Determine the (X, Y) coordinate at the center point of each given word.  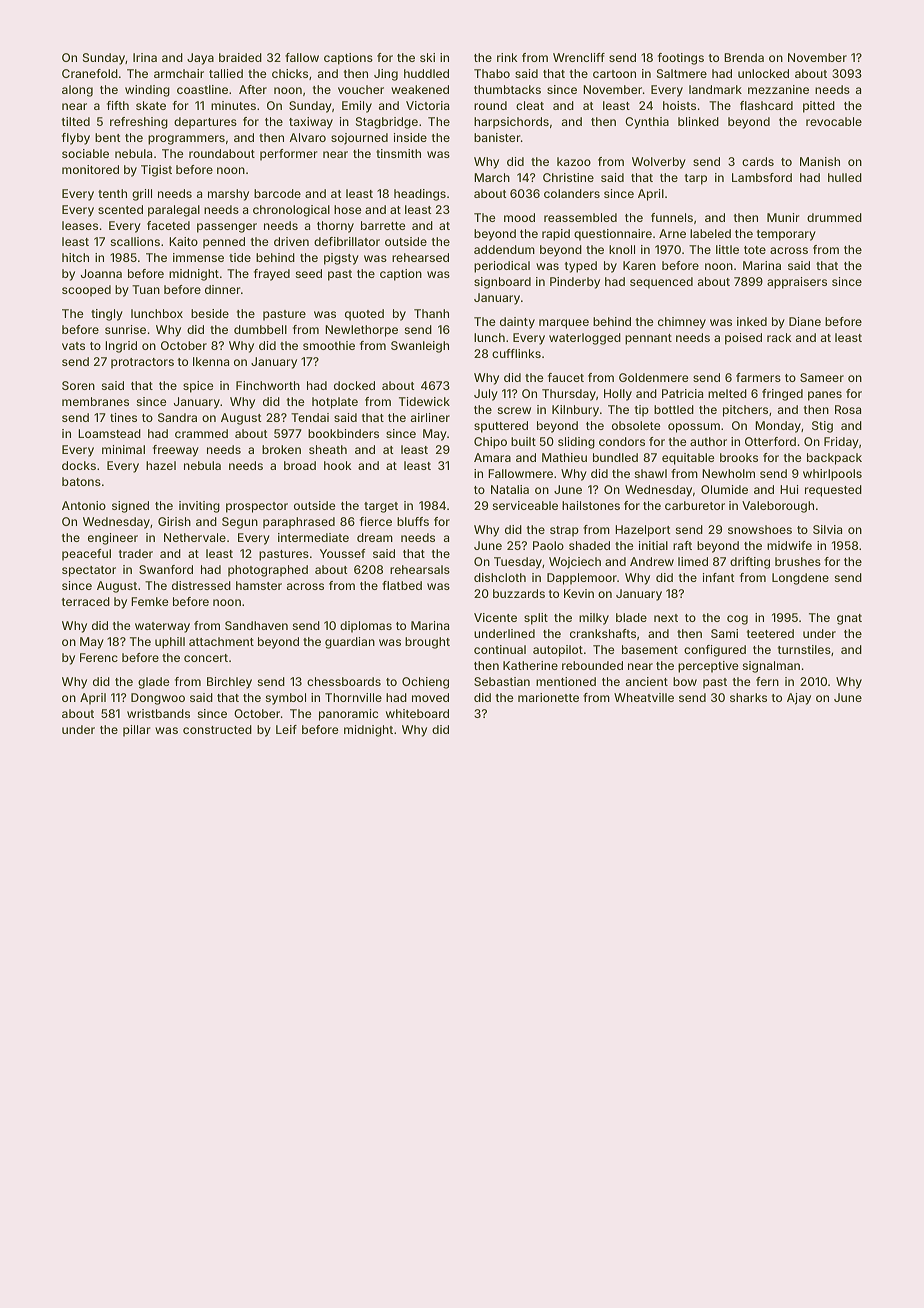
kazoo (574, 161)
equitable (688, 459)
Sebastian (502, 681)
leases (80, 225)
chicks (290, 73)
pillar (137, 731)
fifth (118, 105)
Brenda (744, 57)
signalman (771, 667)
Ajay (799, 699)
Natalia (510, 489)
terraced (86, 601)
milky (594, 619)
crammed (201, 433)
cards (758, 161)
